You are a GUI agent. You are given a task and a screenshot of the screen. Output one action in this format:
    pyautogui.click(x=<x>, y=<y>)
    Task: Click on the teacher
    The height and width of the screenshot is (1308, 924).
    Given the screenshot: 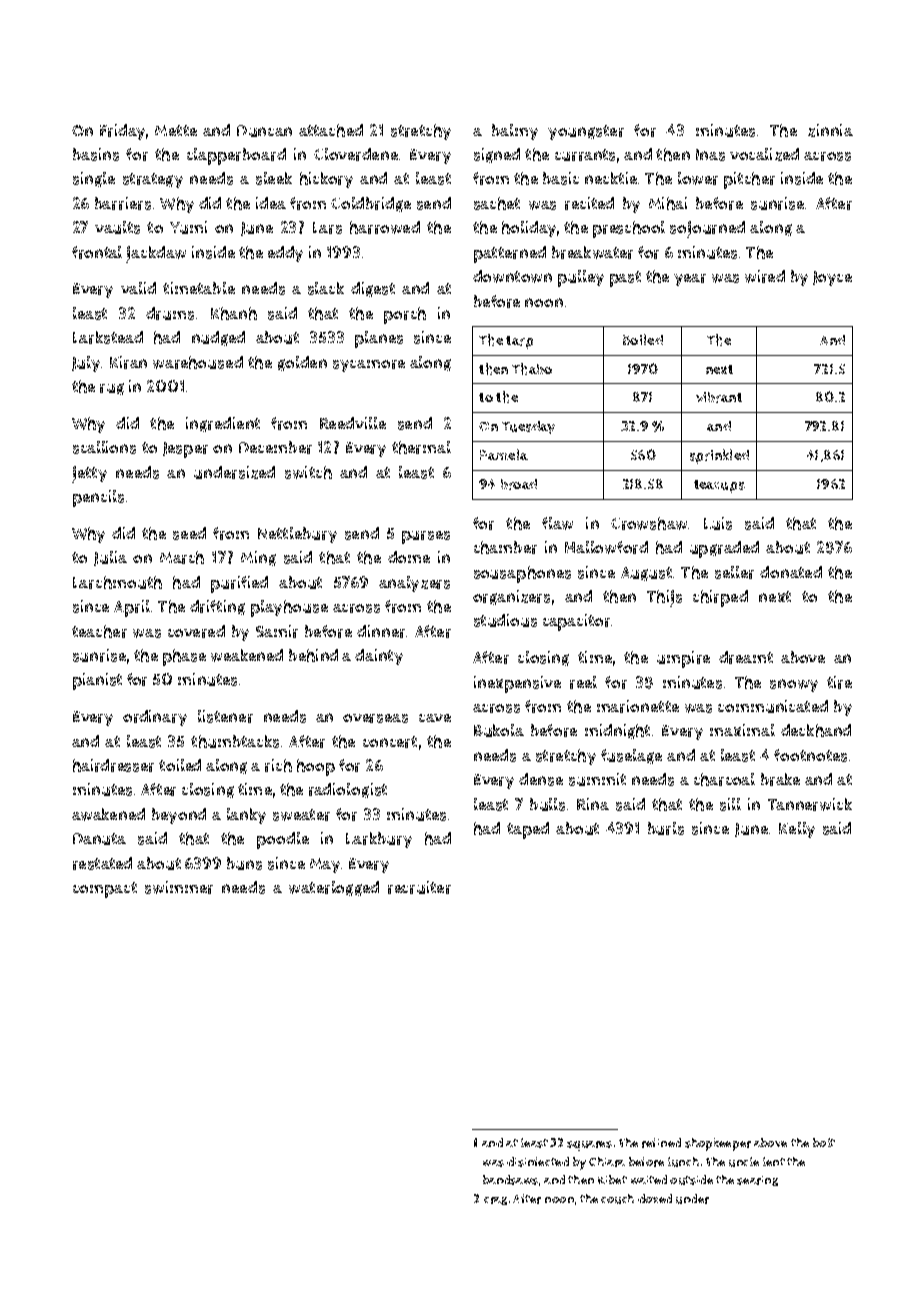 What is the action you would take?
    pyautogui.click(x=99, y=631)
